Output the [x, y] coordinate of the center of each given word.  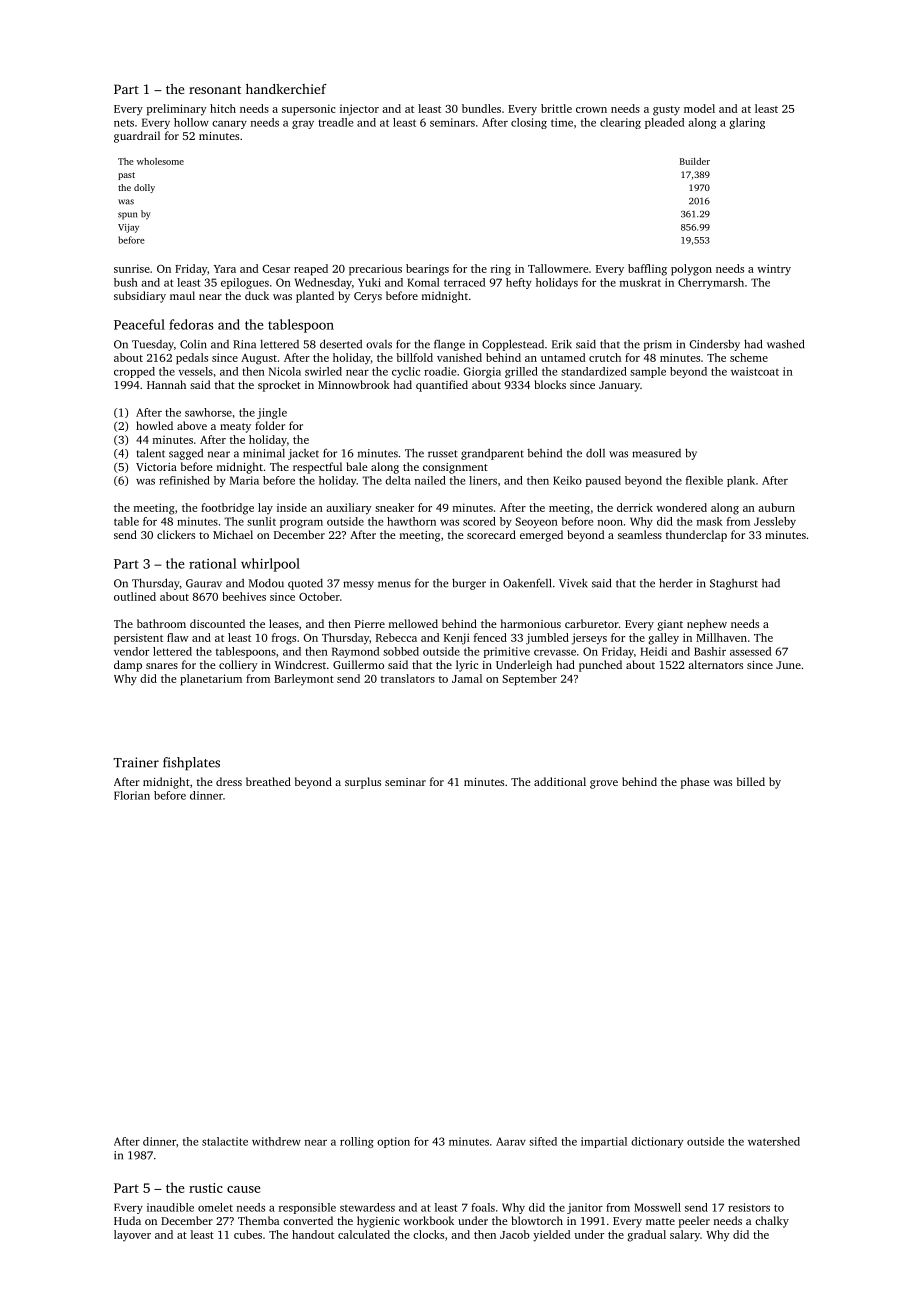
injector [359, 110]
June [788, 665]
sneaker [394, 507]
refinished [184, 480]
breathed [268, 781]
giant [670, 625]
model [699, 108]
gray [303, 125]
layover [132, 1236]
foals [483, 1207]
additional [560, 781]
